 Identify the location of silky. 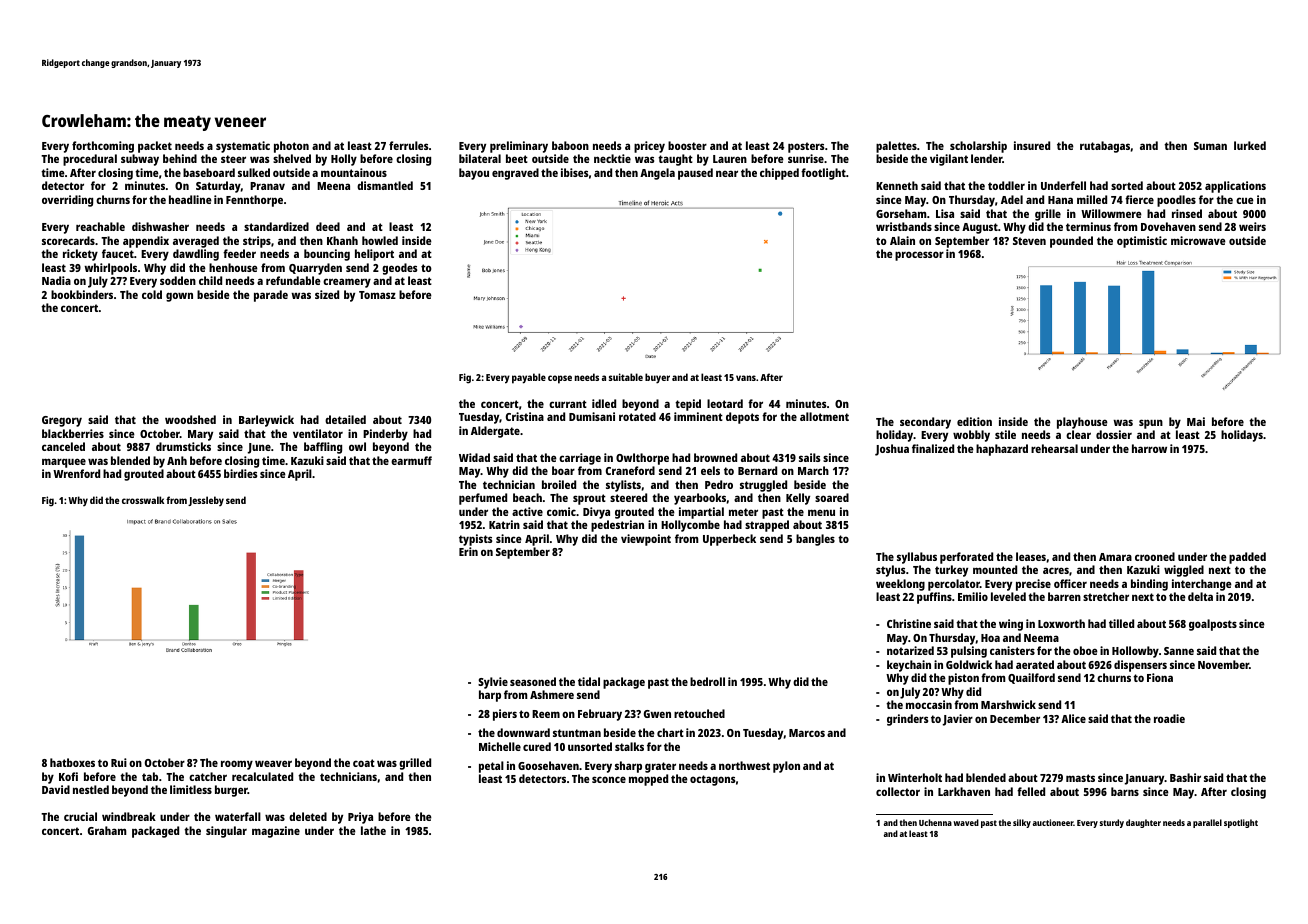
(1022, 823).
